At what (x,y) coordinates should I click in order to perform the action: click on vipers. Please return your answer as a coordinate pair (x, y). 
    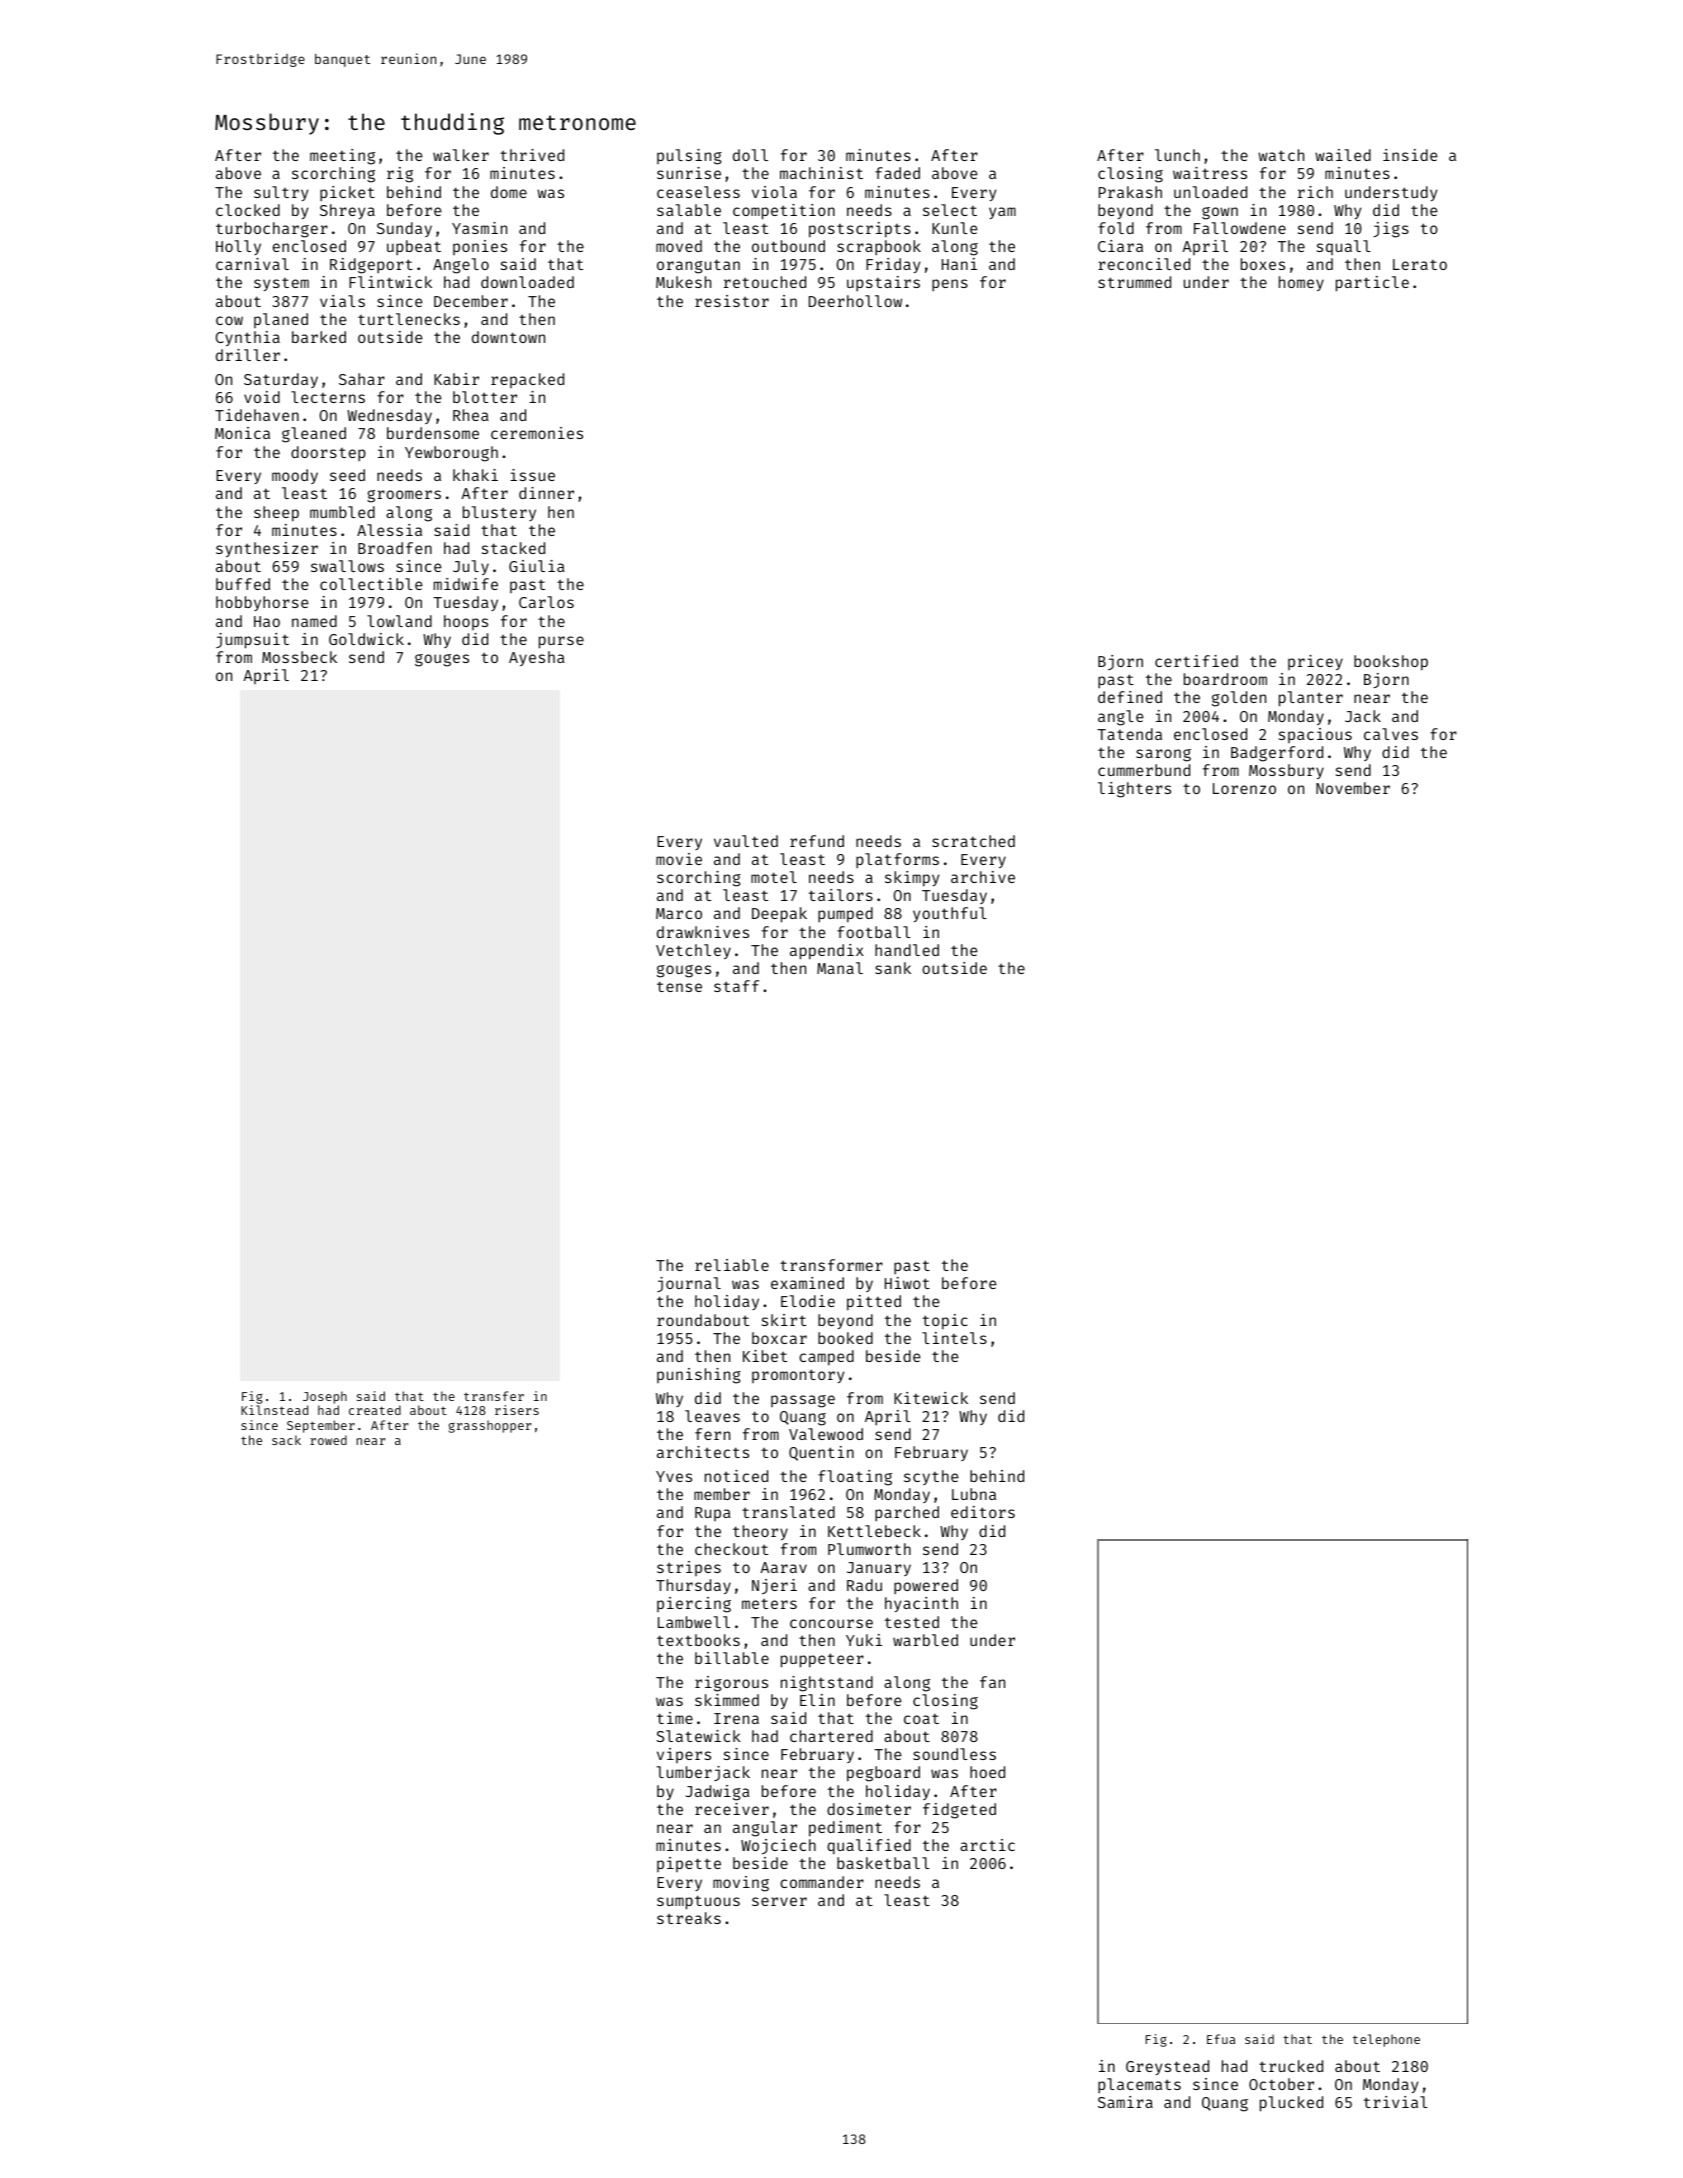
    Looking at the image, I should click on (684, 1755).
